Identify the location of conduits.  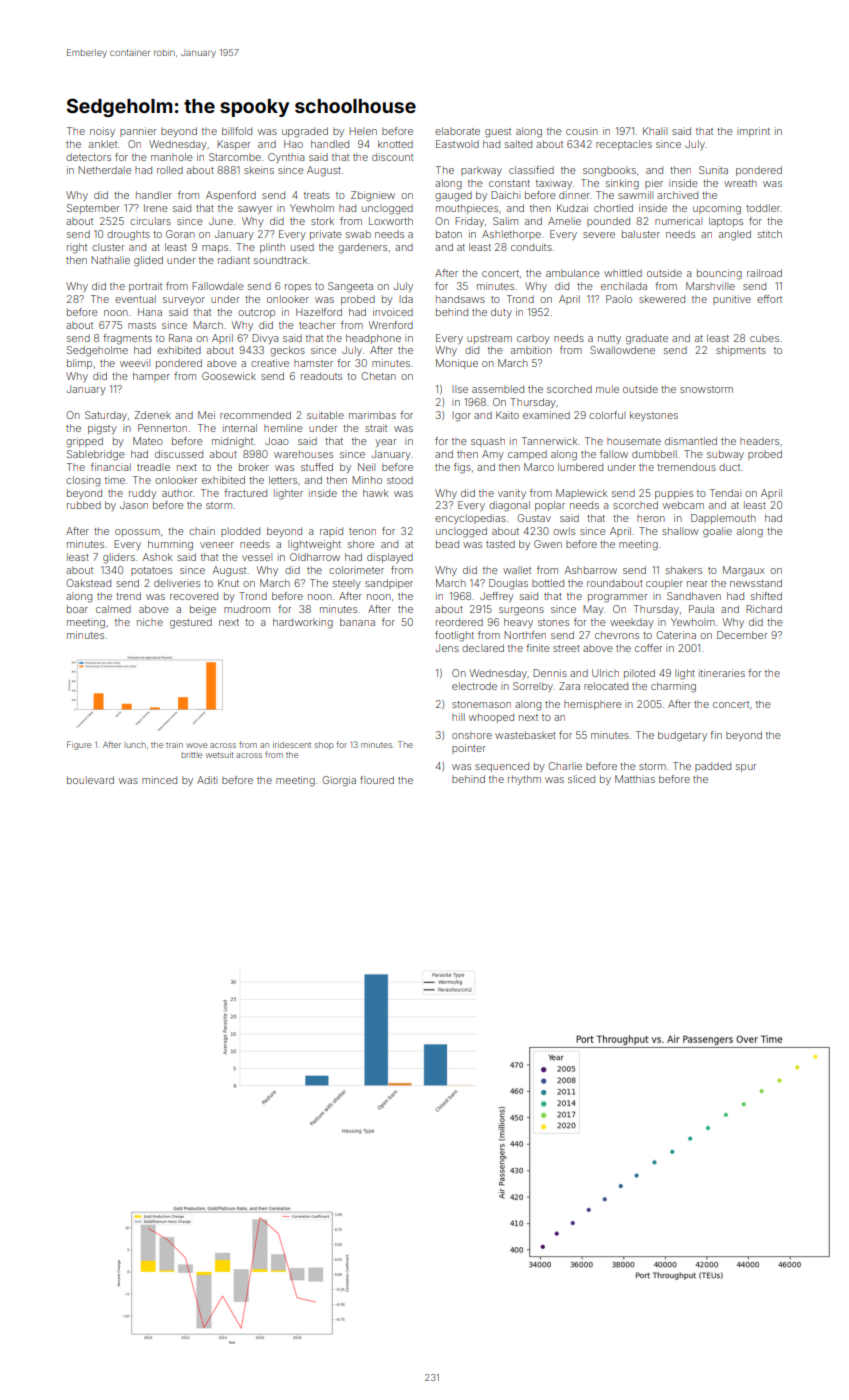
(531, 247).
